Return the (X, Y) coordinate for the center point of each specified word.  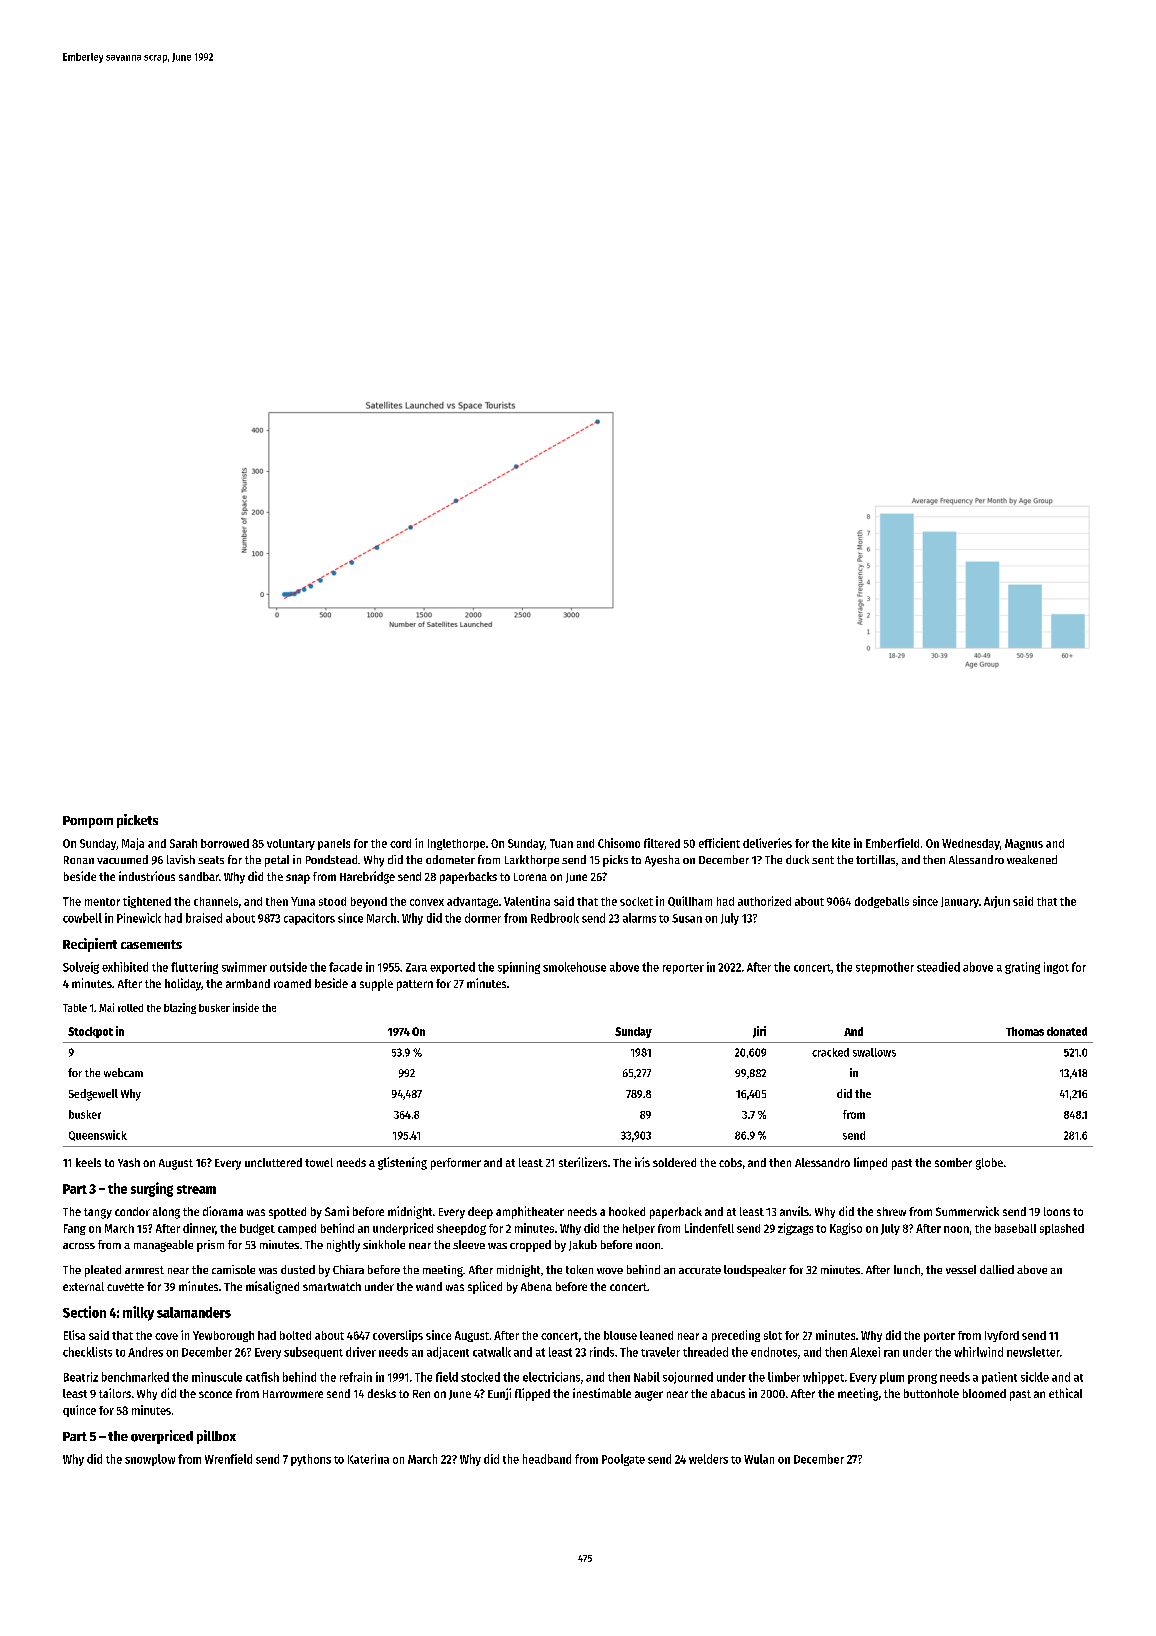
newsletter (1033, 1352)
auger (649, 1396)
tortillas (875, 859)
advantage (472, 902)
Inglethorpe (456, 844)
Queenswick (98, 1135)
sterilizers (583, 1162)
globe (989, 1164)
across (79, 1246)
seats (211, 860)
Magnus (1024, 844)
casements (151, 944)
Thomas (1025, 1031)
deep (480, 1213)
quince (79, 1411)
